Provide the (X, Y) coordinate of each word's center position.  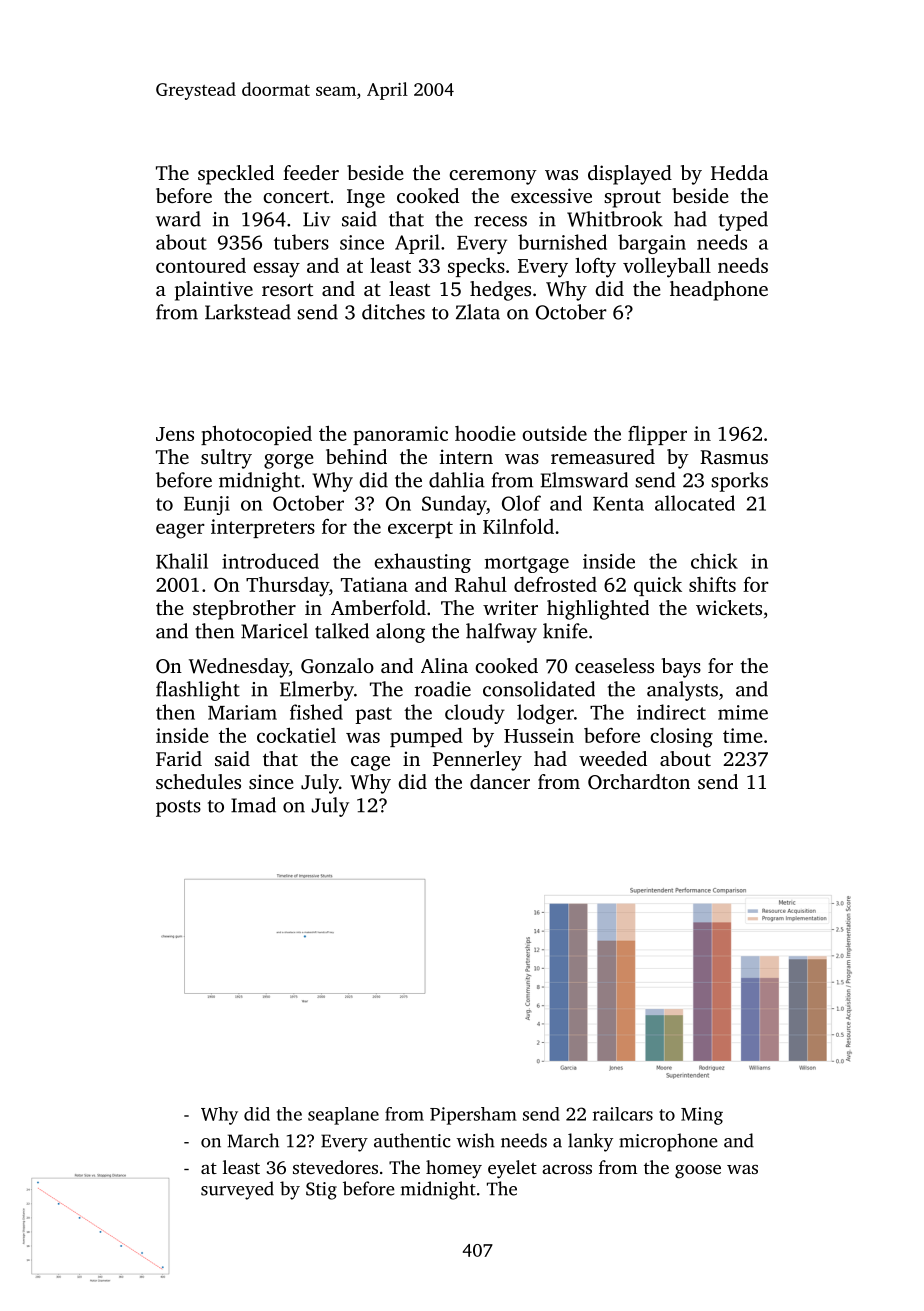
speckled (236, 175)
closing (681, 738)
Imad (253, 805)
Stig (321, 1191)
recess (500, 221)
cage (370, 763)
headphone (719, 291)
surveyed (237, 1190)
